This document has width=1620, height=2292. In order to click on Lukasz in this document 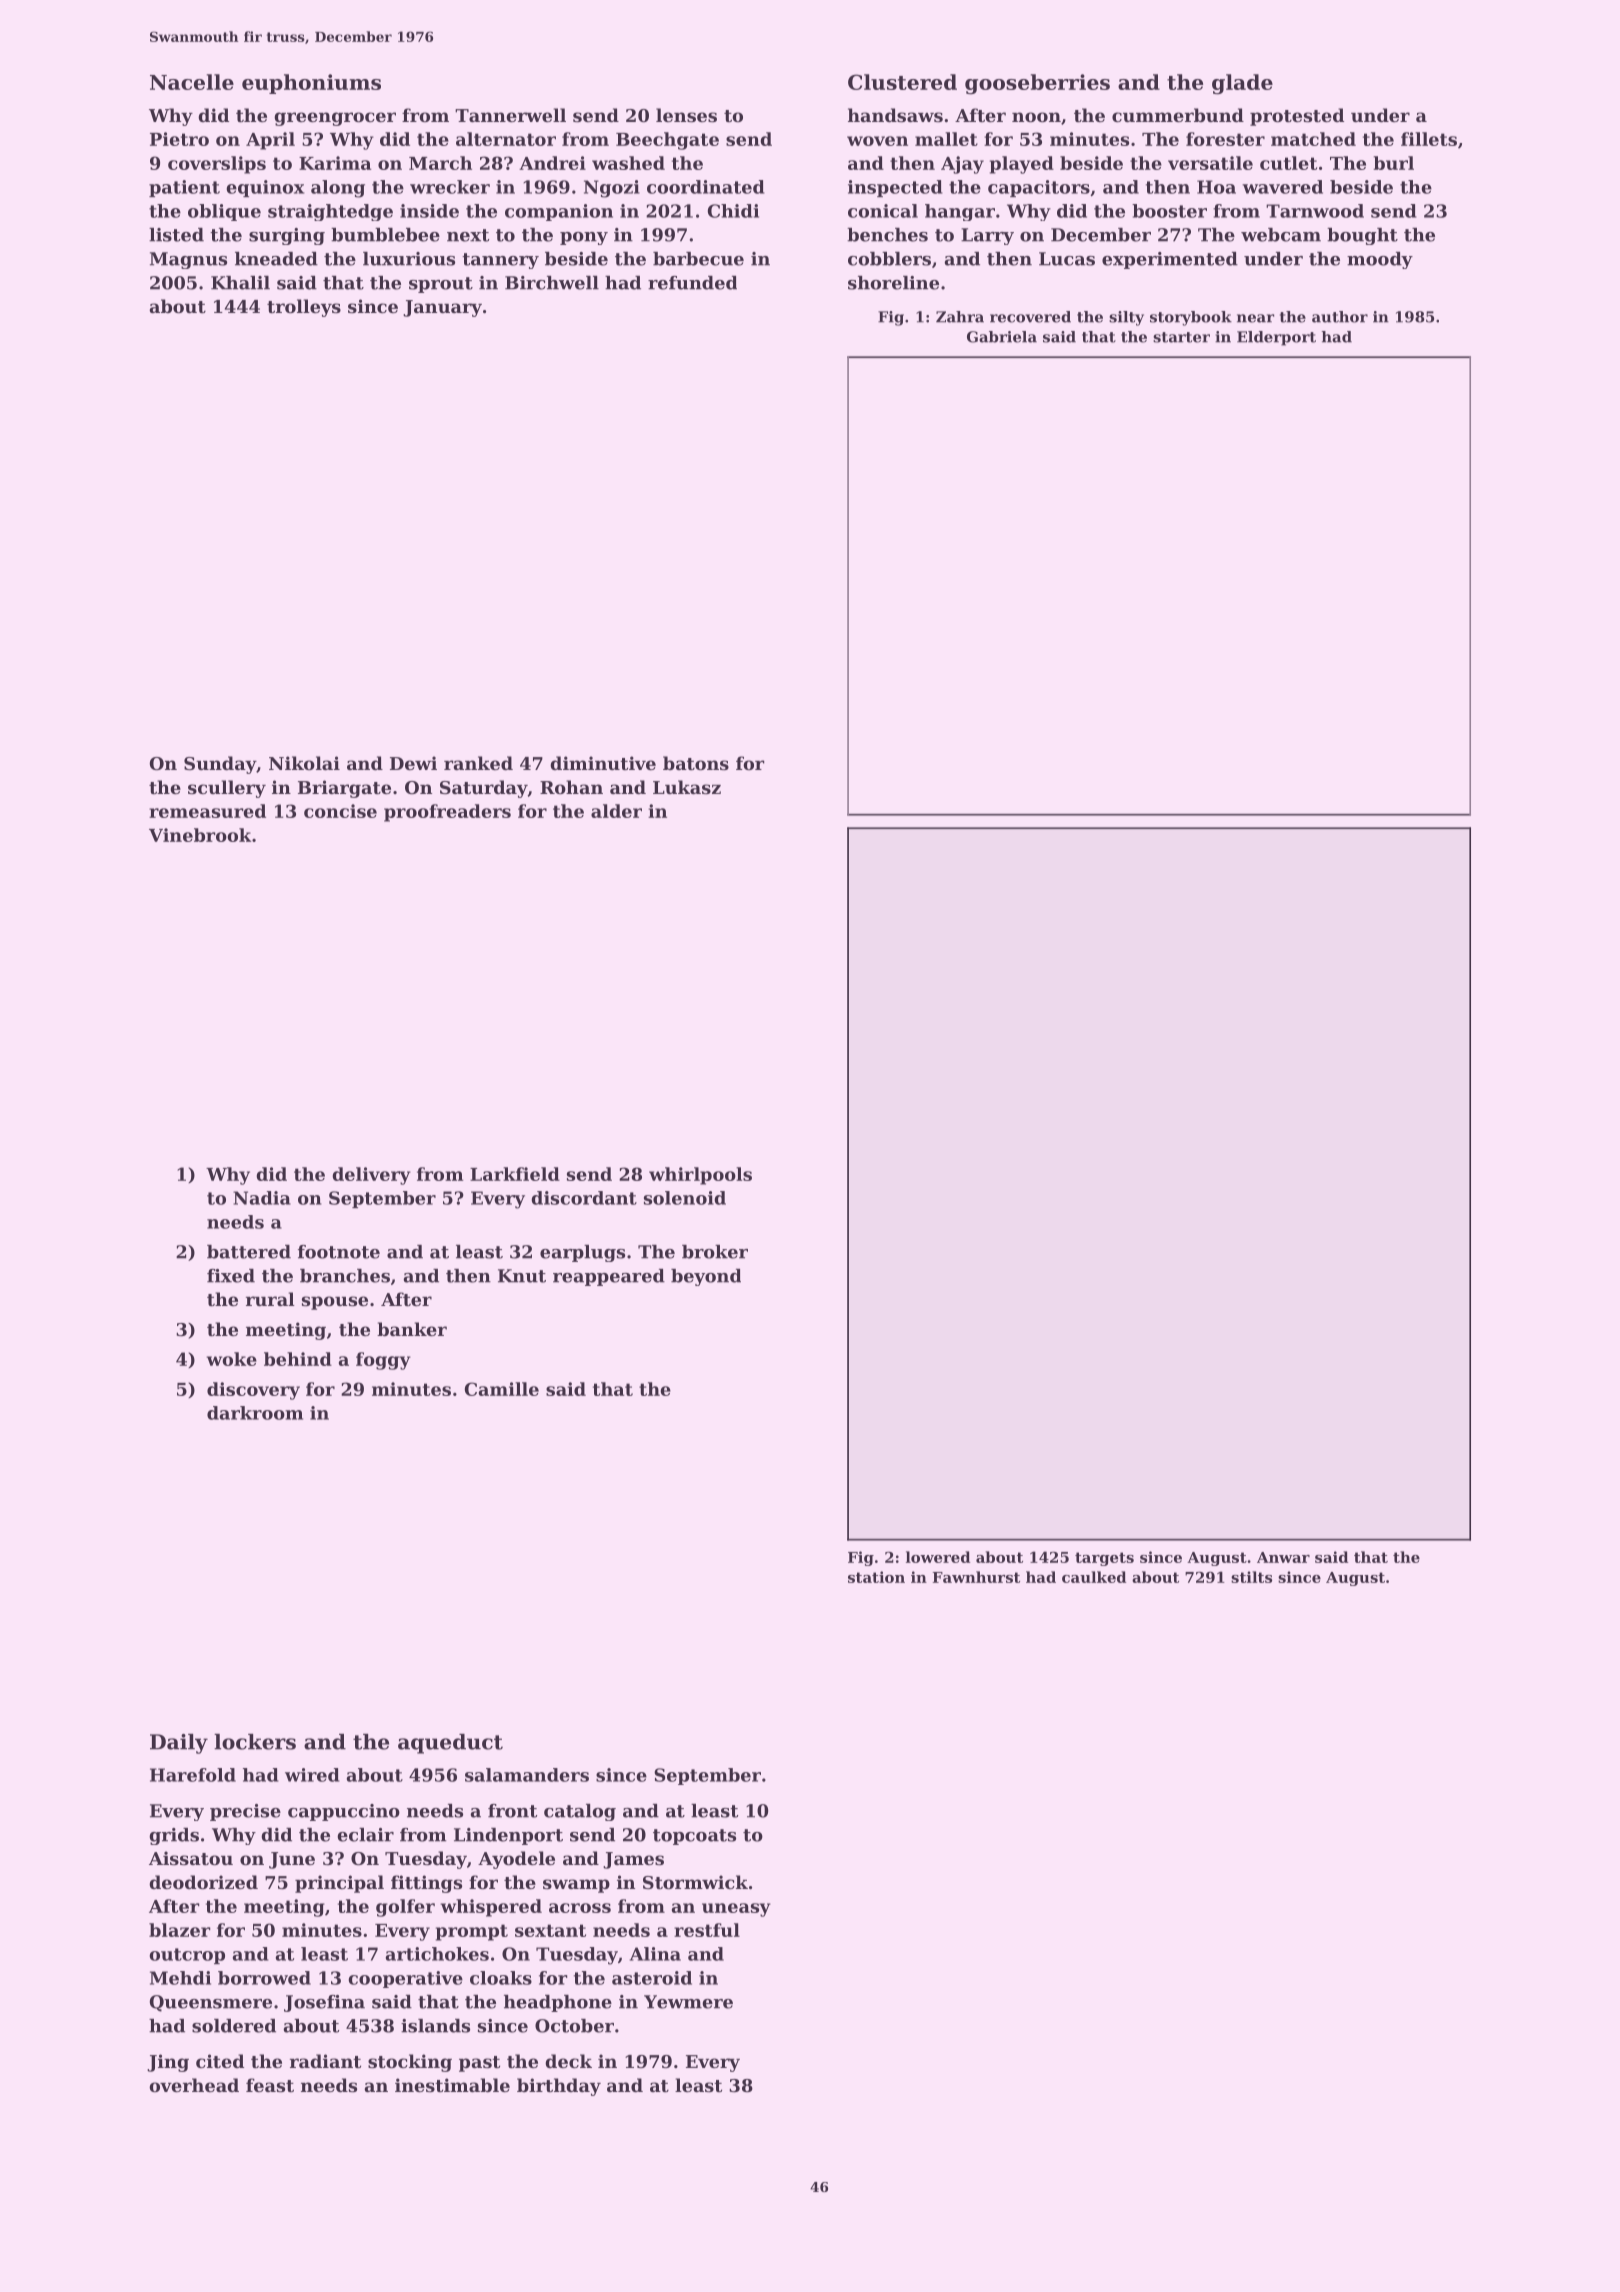, I will do `click(687, 787)`.
